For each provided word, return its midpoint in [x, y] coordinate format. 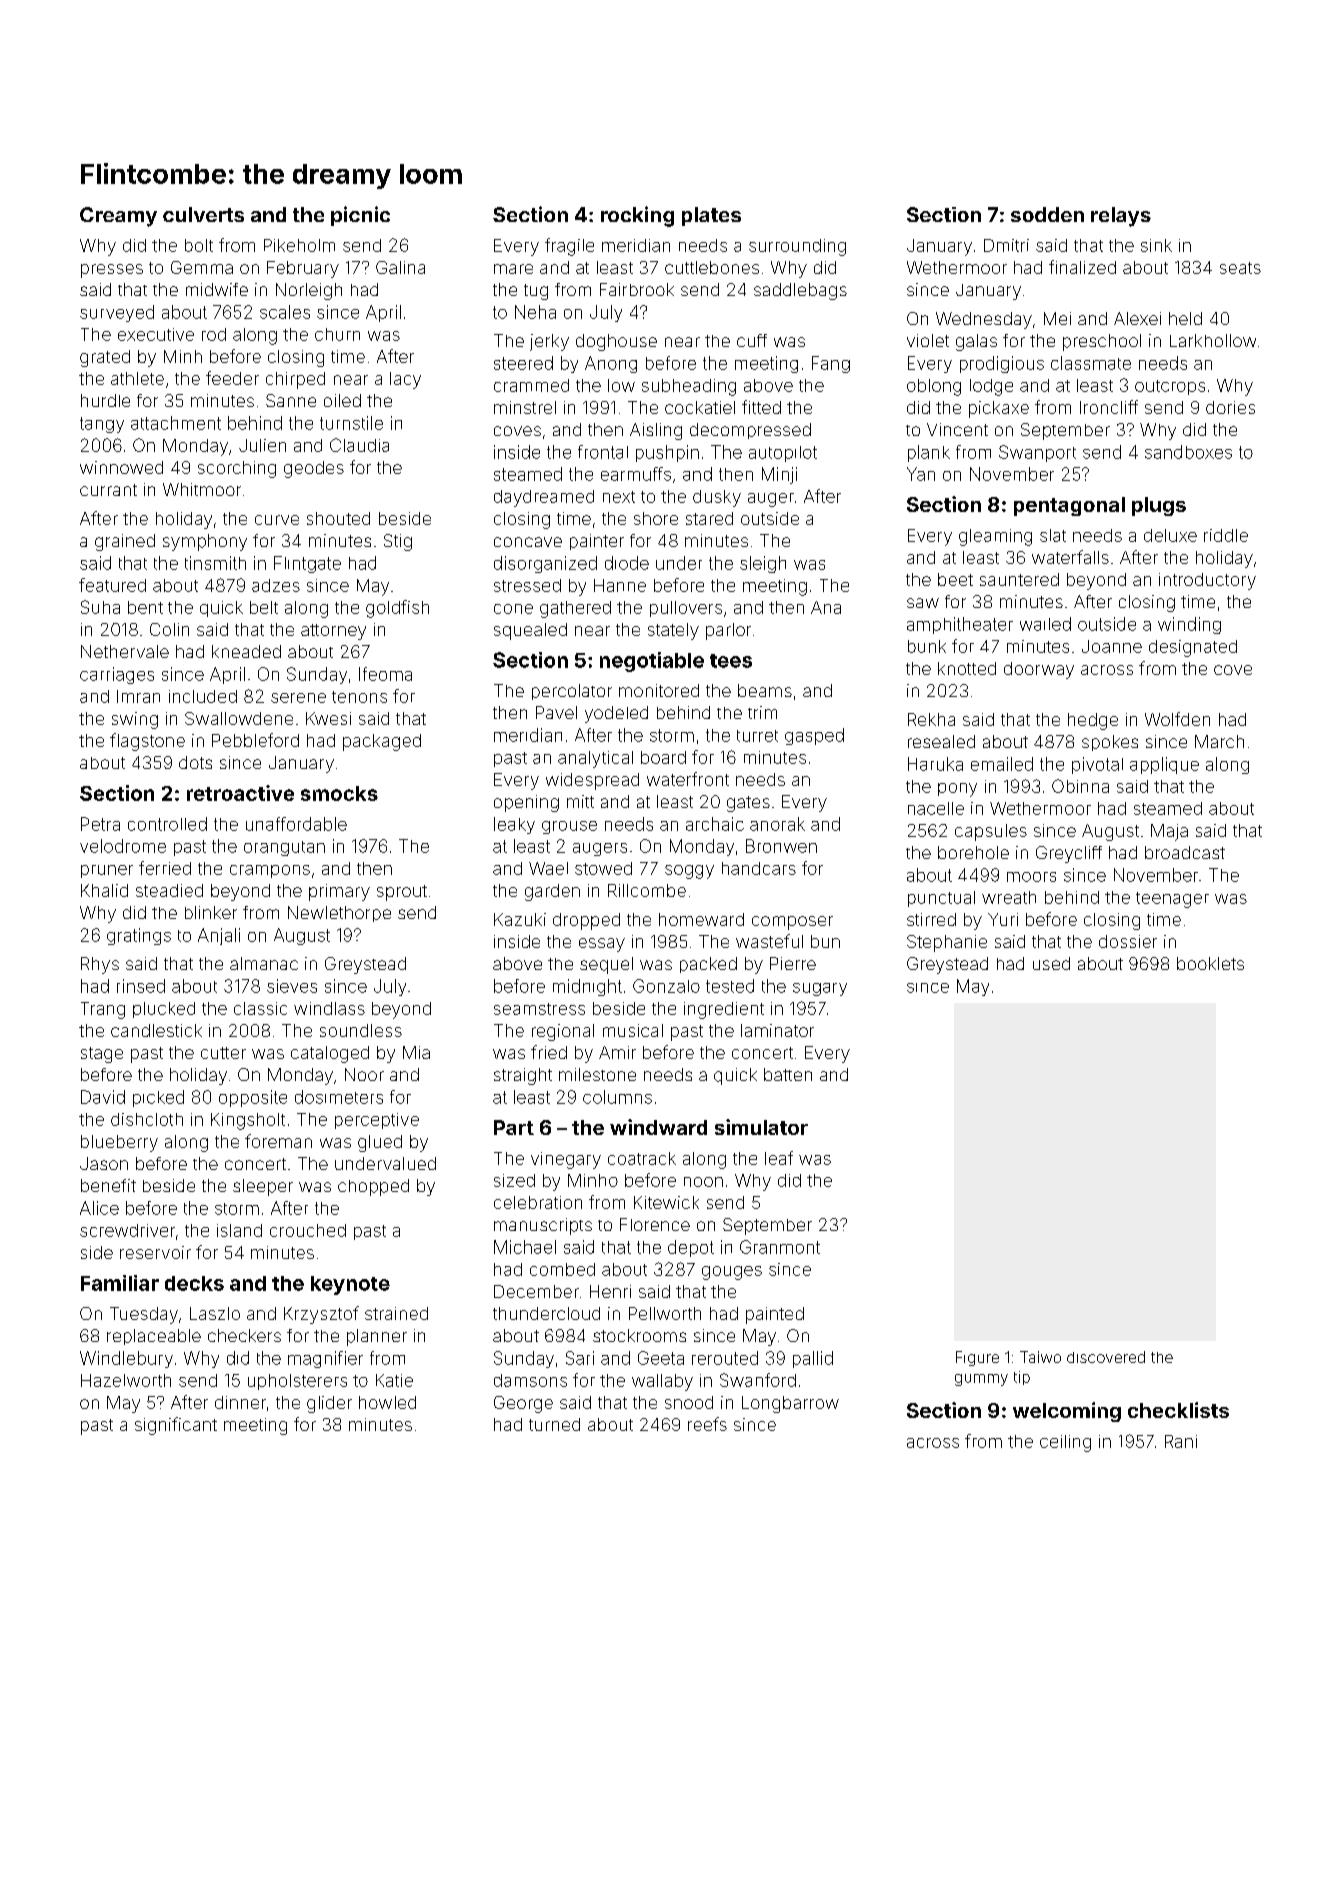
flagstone [147, 742]
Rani [1181, 1441]
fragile [569, 247]
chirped [295, 380]
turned [554, 1424]
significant [176, 1426]
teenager [1172, 900]
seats [1240, 268]
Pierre [793, 963]
